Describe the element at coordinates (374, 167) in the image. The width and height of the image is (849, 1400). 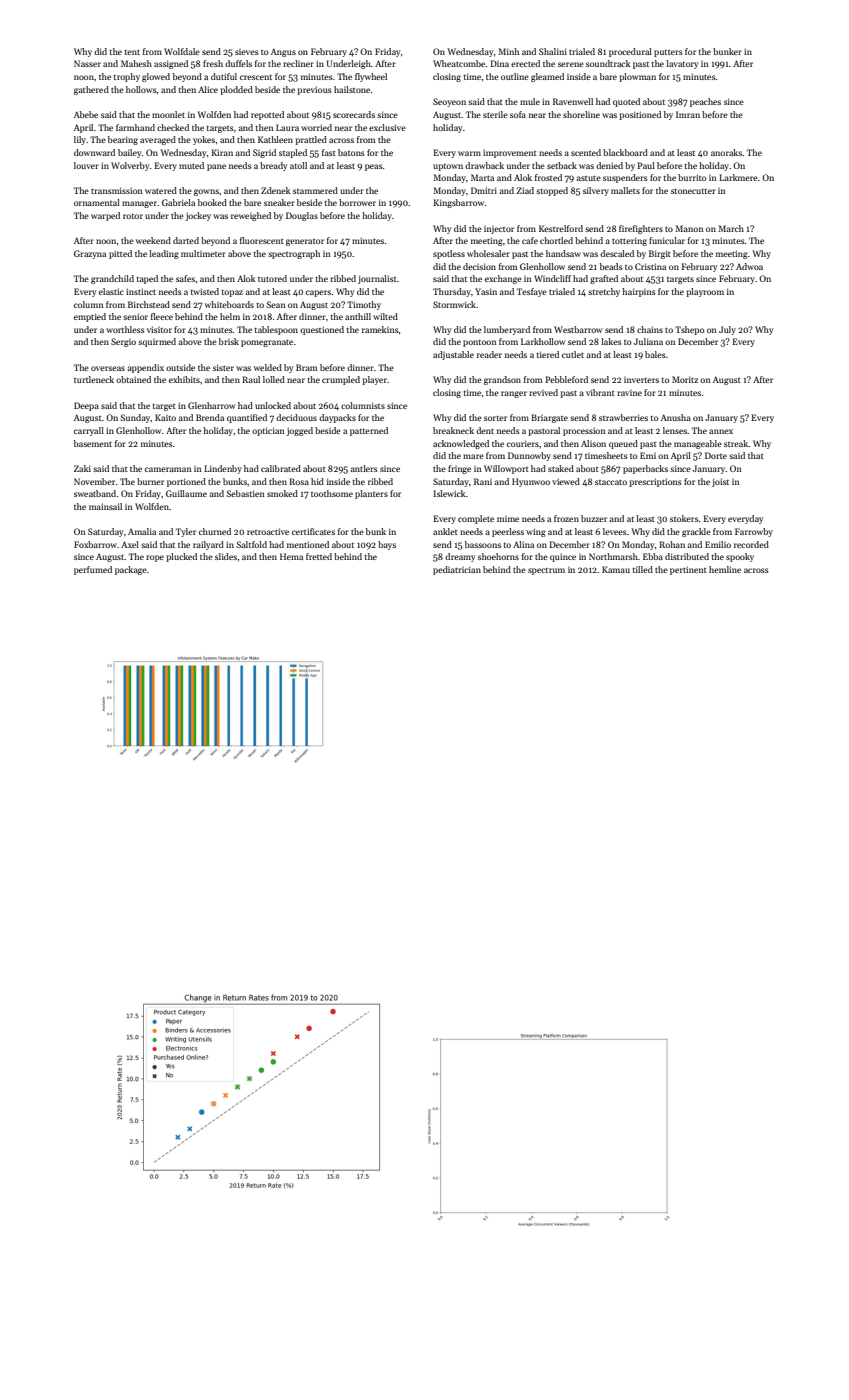
I see `peas` at that location.
